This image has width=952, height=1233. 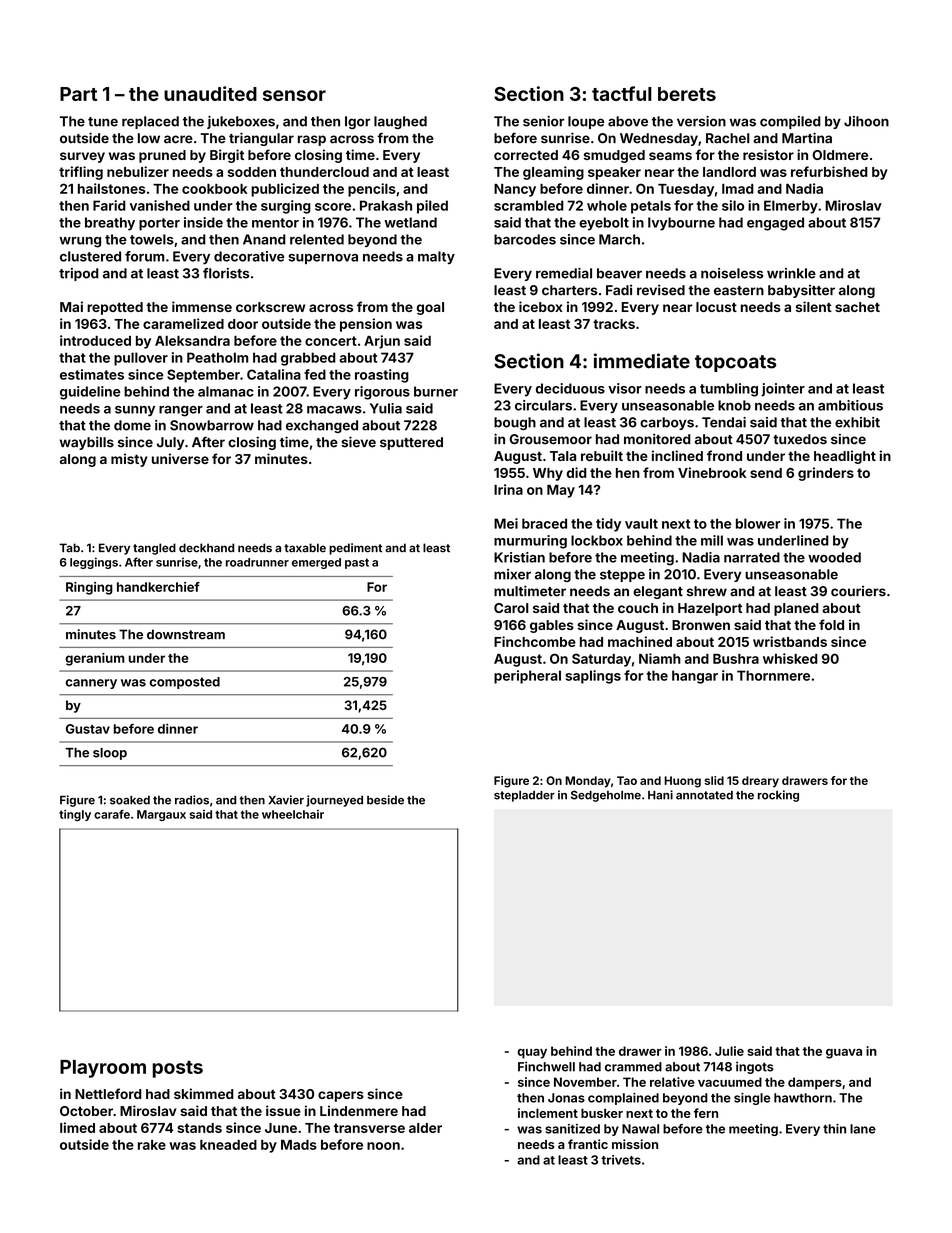 I want to click on noon, so click(x=383, y=1146).
